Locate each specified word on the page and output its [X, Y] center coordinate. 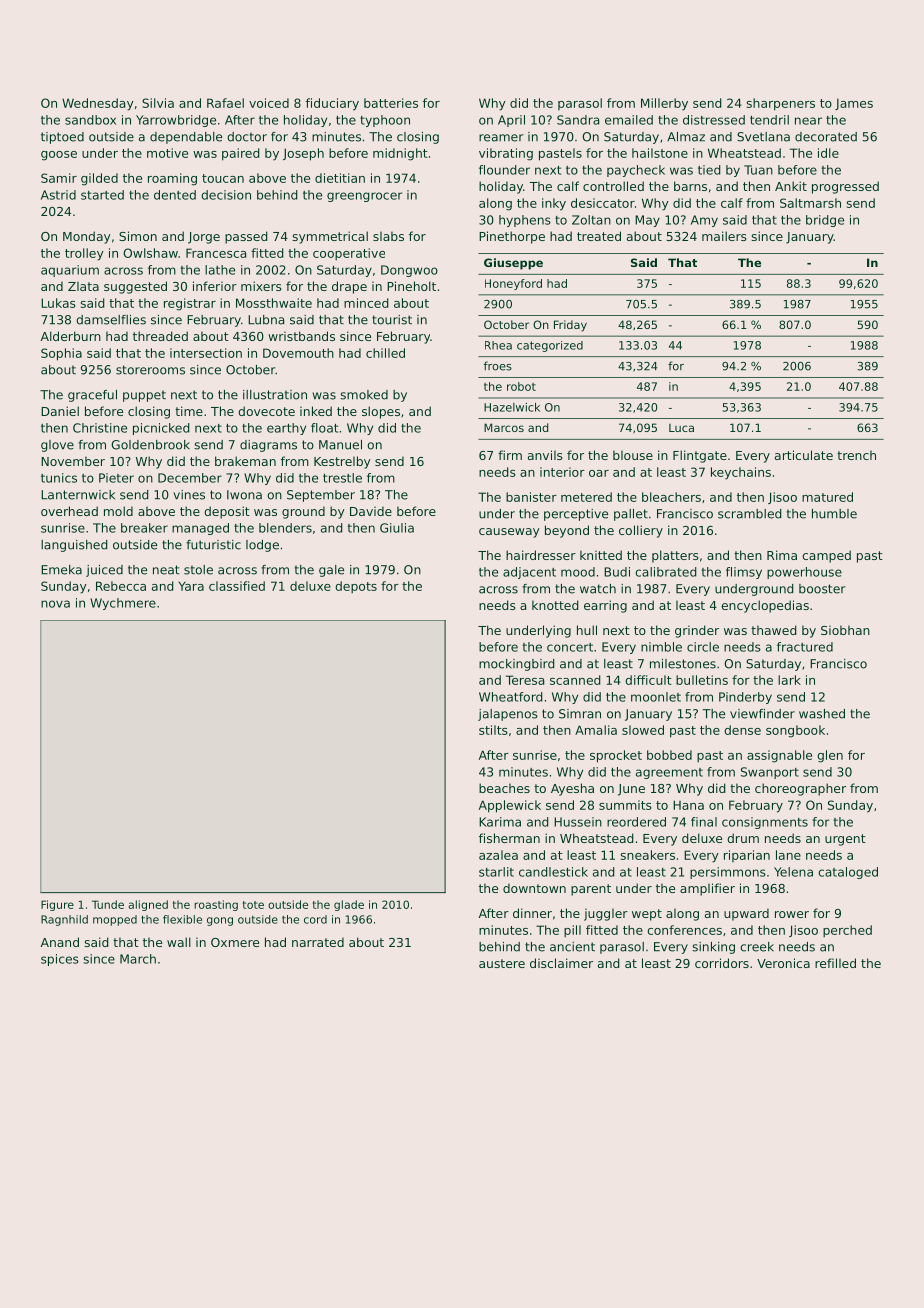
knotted [555, 605]
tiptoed [62, 138]
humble [834, 514]
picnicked [161, 429]
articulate [804, 455]
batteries [391, 103]
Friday [570, 326]
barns [690, 186]
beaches [504, 788]
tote [253, 905]
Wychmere [123, 604]
